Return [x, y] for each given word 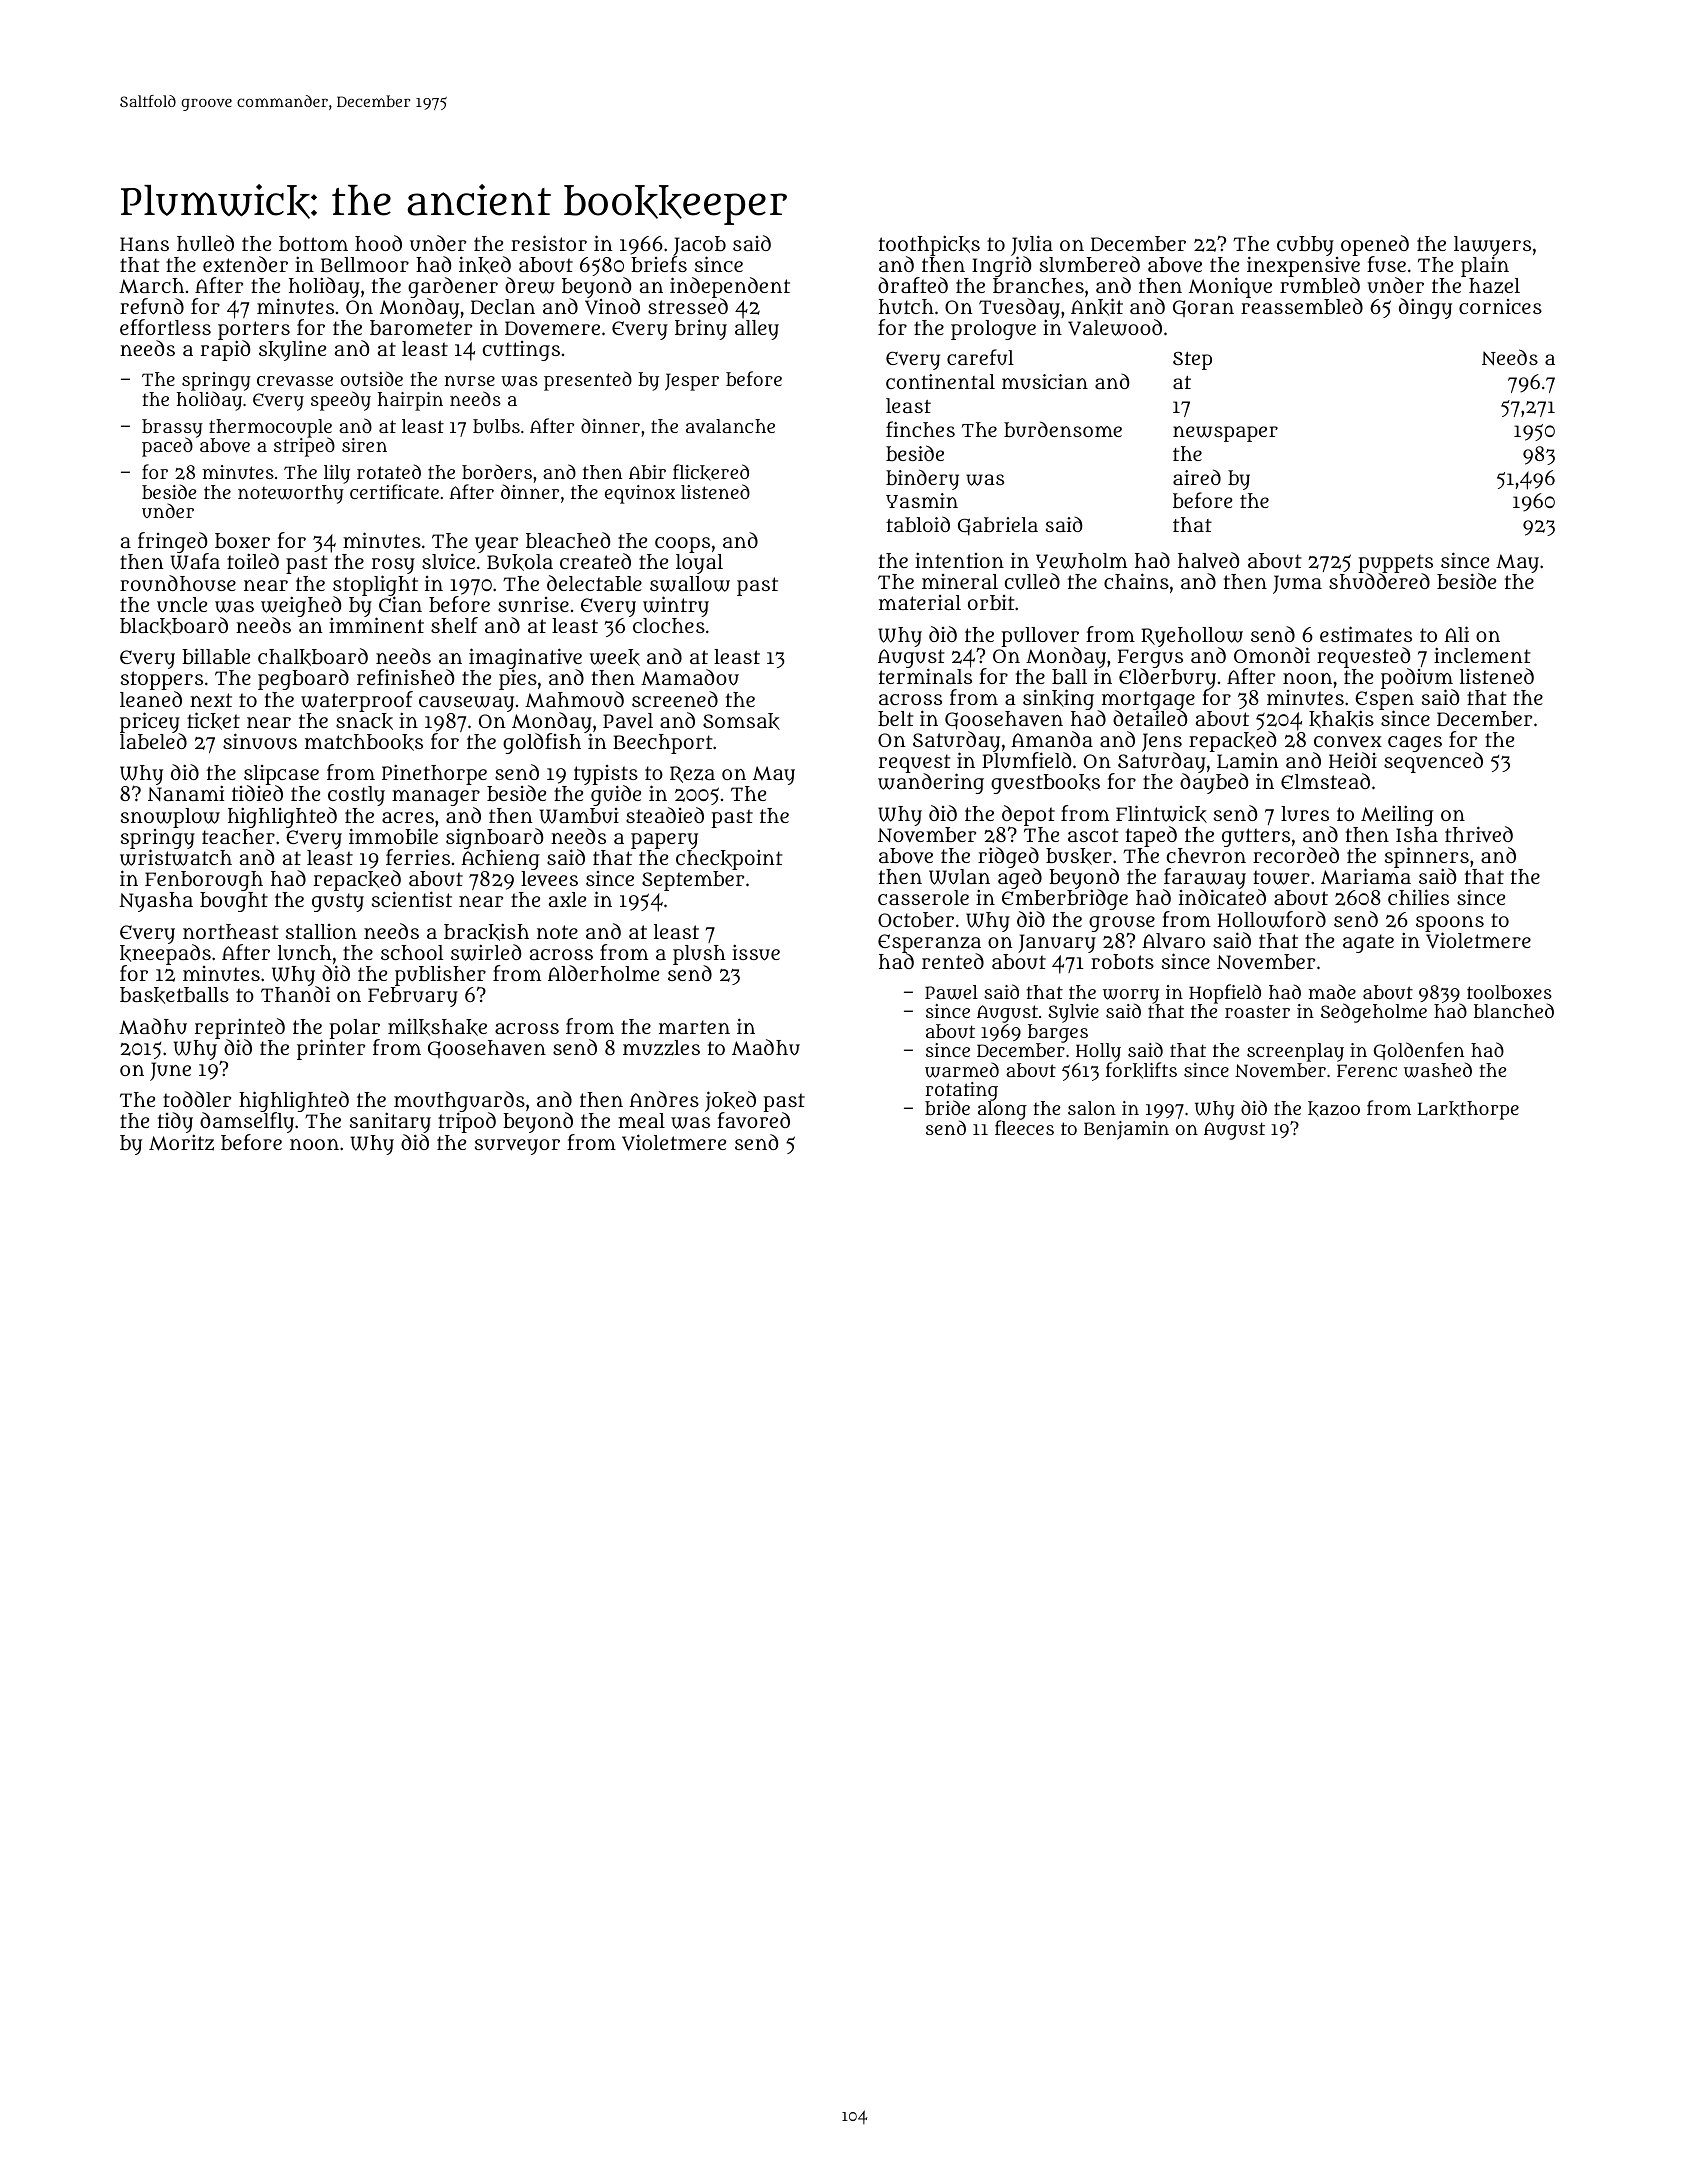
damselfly [247, 1123]
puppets [1396, 564]
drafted [913, 285]
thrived [1479, 834]
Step [1192, 361]
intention [959, 560]
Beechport [663, 744]
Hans [144, 244]
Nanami [186, 793]
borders [497, 471]
